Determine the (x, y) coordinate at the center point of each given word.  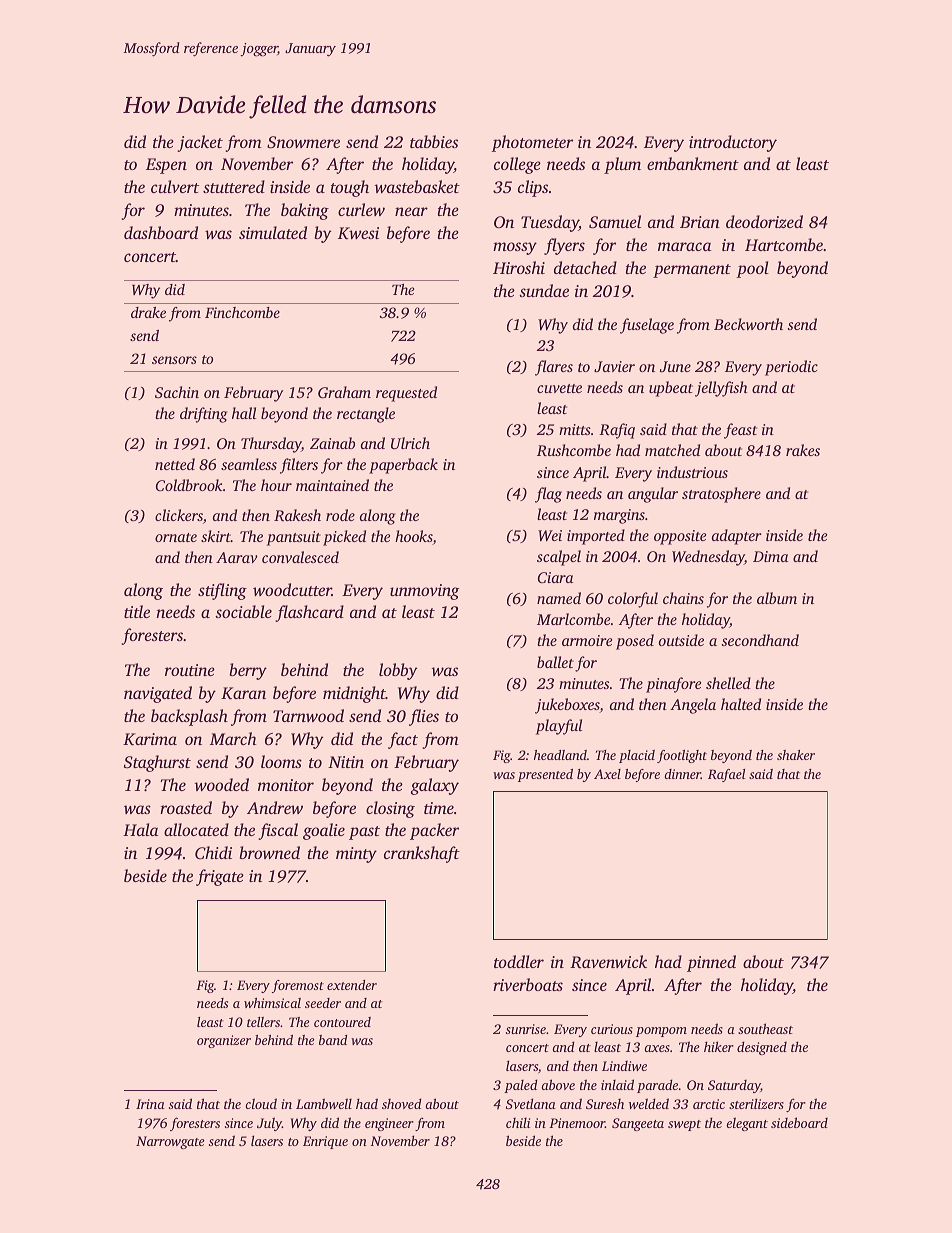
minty (356, 855)
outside (681, 640)
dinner (682, 774)
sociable (243, 611)
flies (424, 717)
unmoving (424, 592)
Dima (770, 556)
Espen (166, 166)
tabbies (434, 141)
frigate (220, 877)
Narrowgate (170, 1142)
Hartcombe (784, 244)
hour (276, 485)
